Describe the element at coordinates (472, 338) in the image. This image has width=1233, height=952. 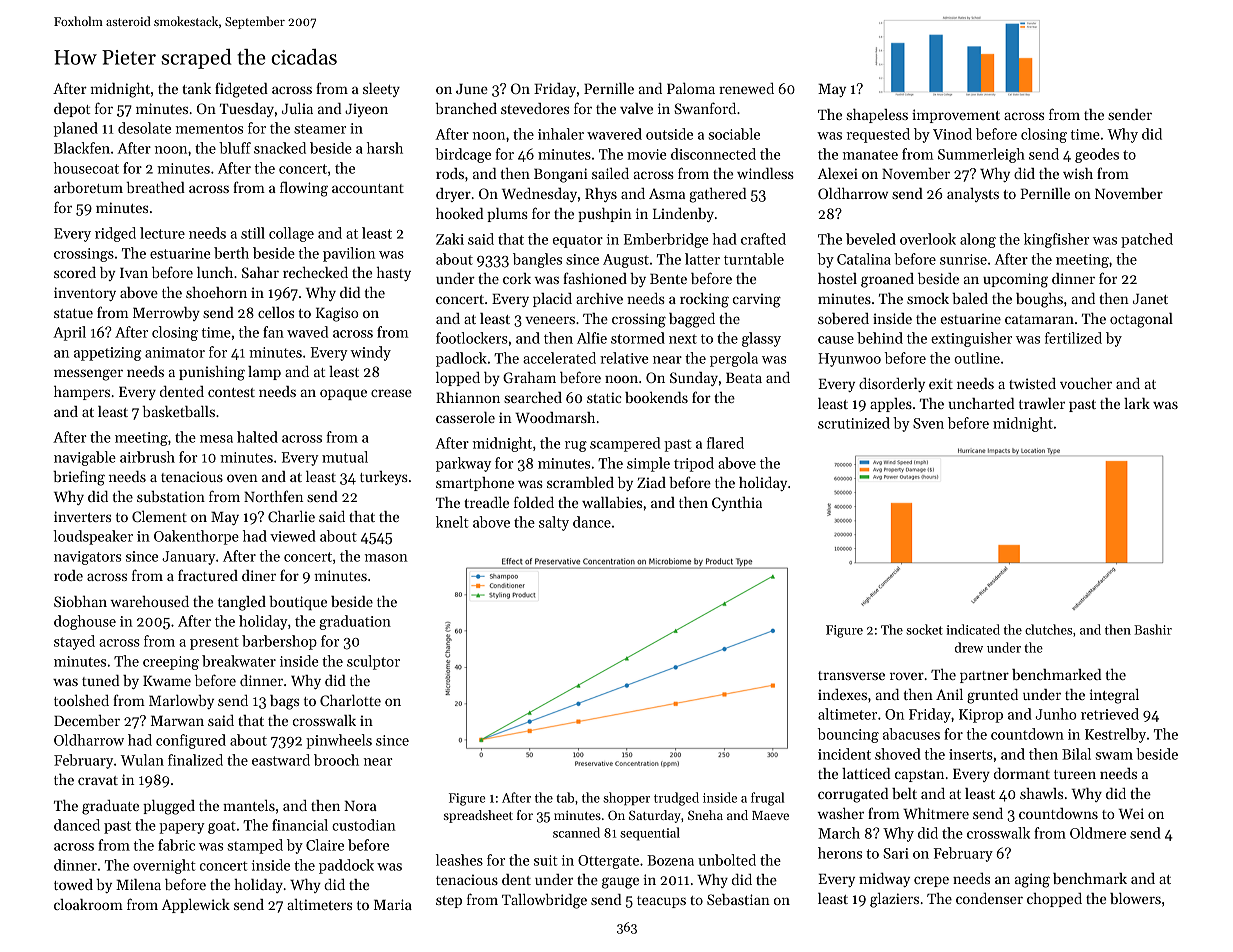
I see `footlockers` at that location.
